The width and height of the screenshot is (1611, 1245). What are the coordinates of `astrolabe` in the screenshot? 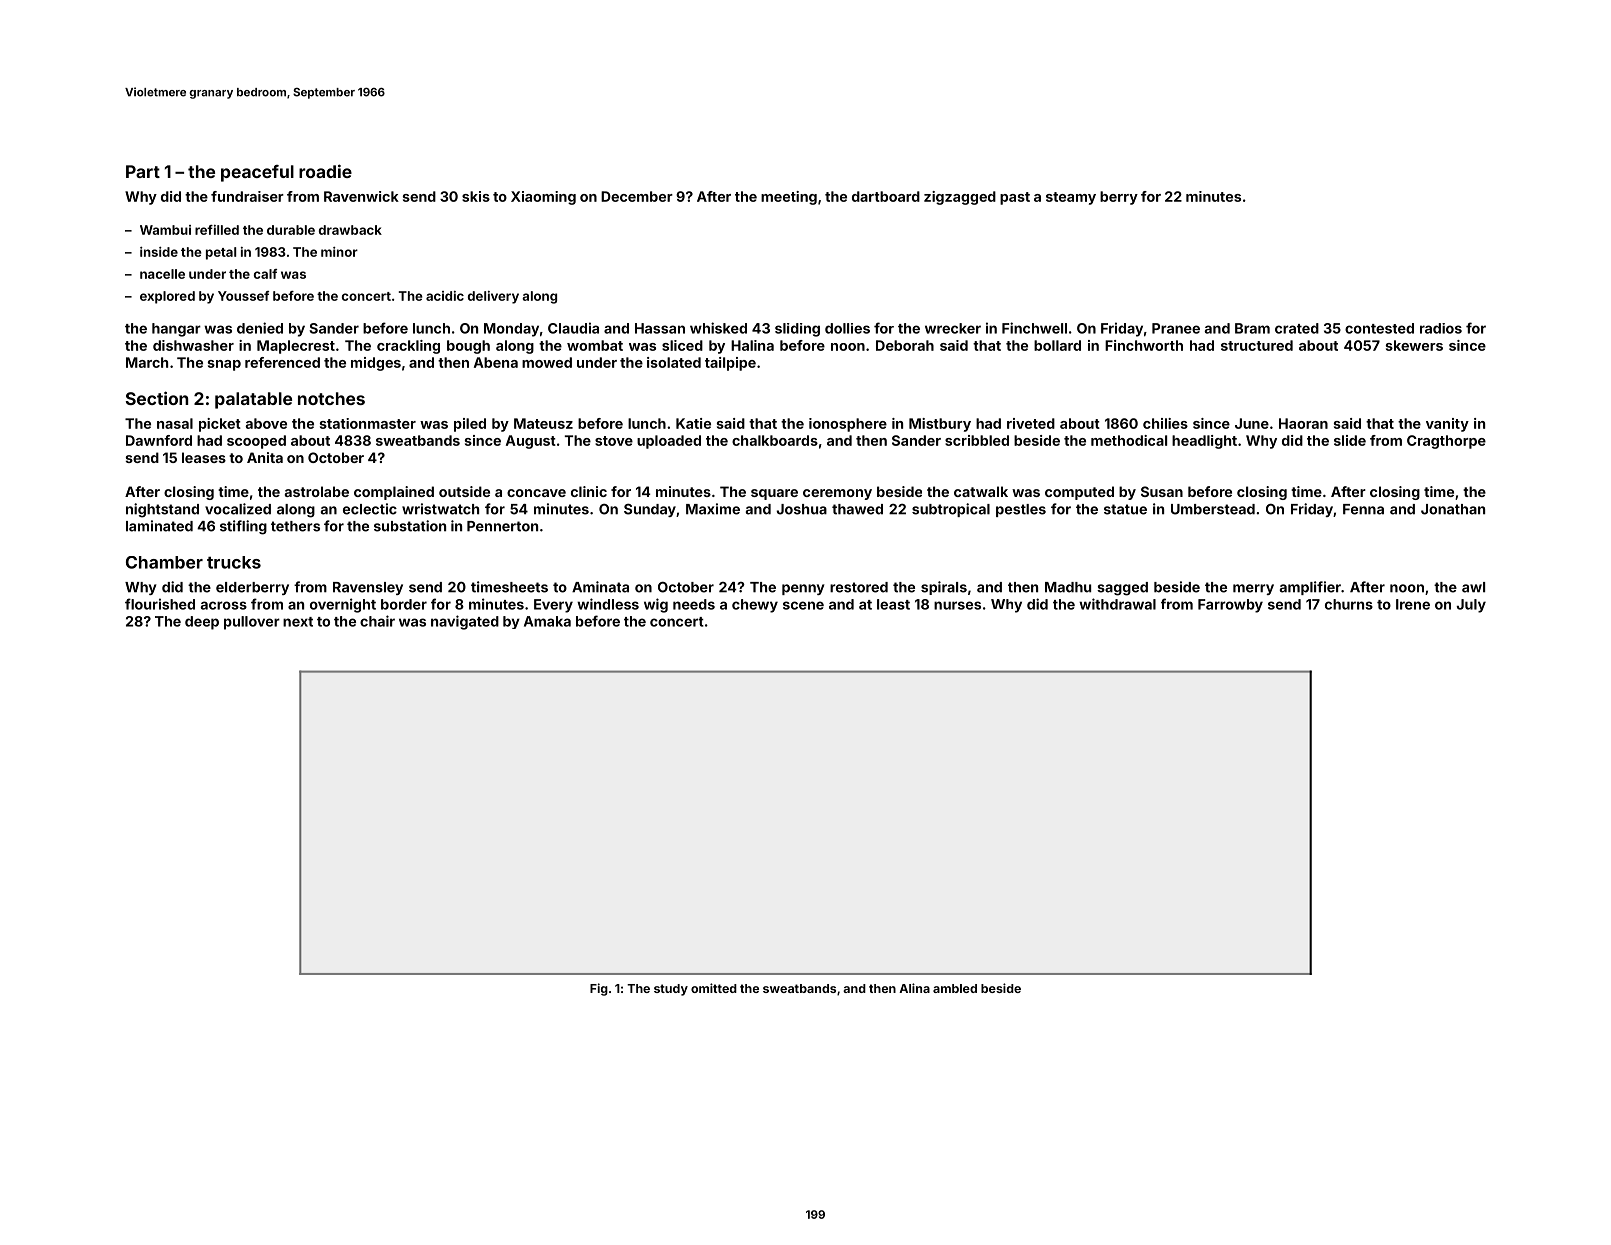 It's located at (317, 491).
